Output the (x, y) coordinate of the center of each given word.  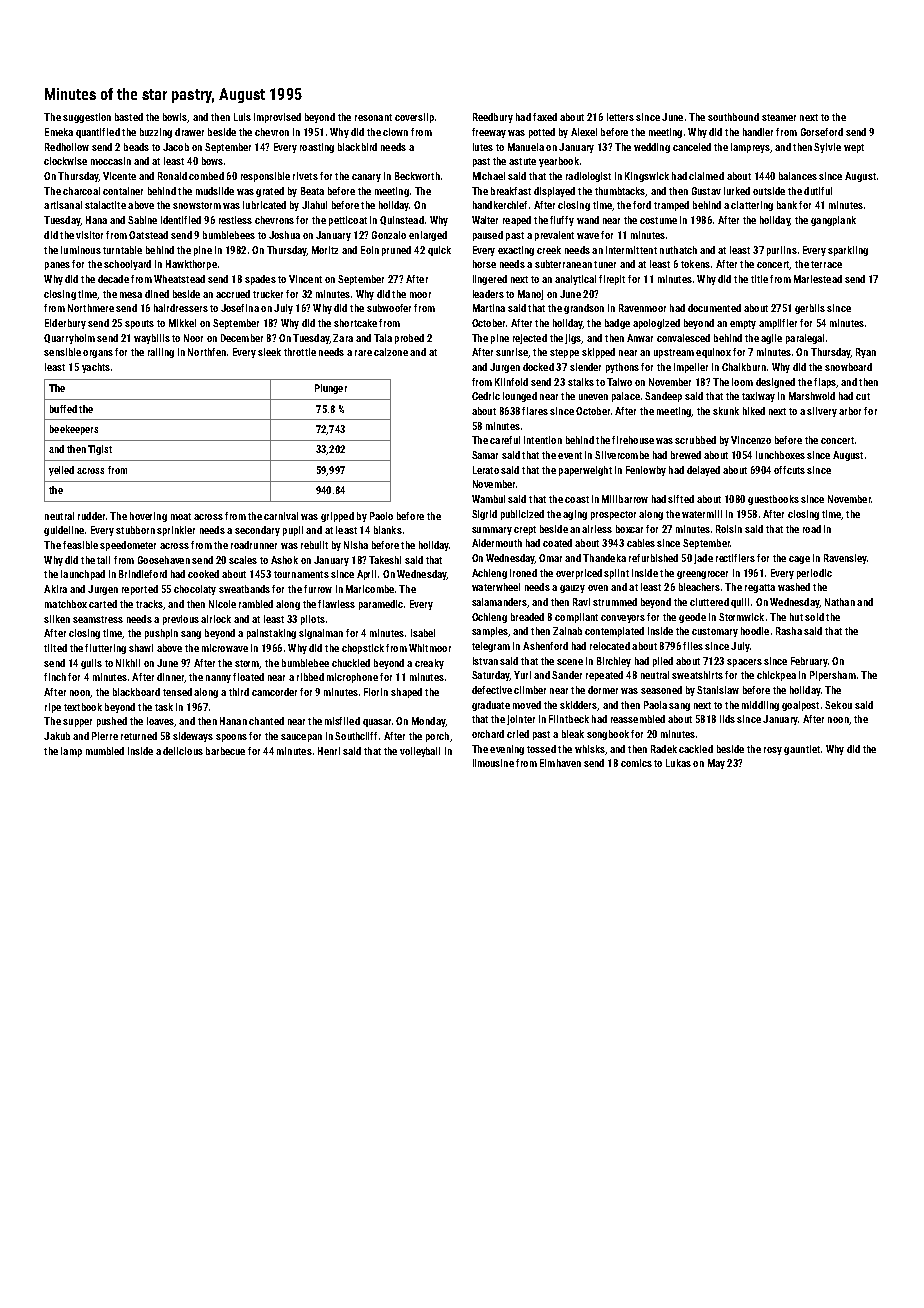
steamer (779, 117)
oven (598, 588)
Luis (242, 117)
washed (794, 587)
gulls (91, 664)
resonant (373, 117)
